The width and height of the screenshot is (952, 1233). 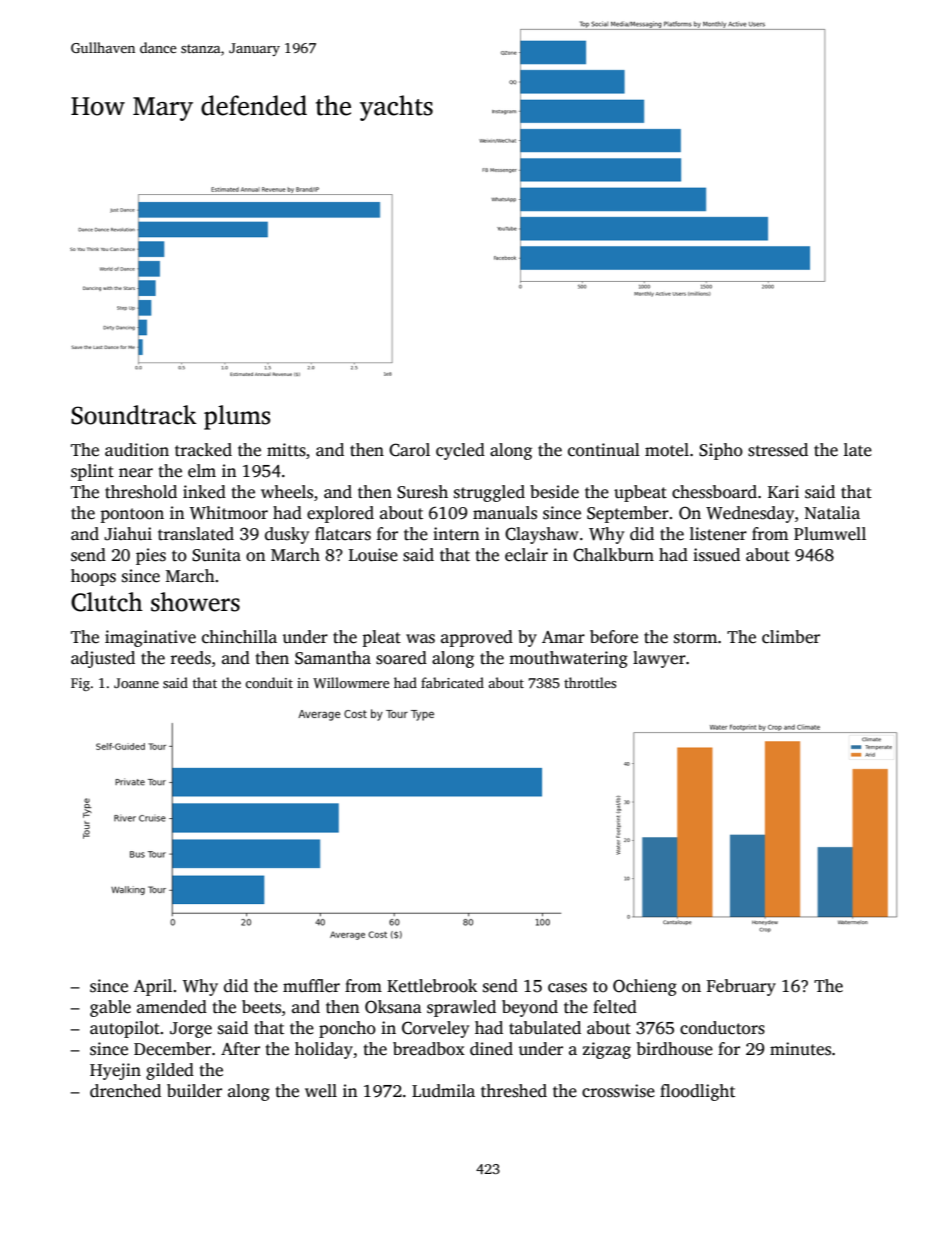 I want to click on builder, so click(x=194, y=1091).
